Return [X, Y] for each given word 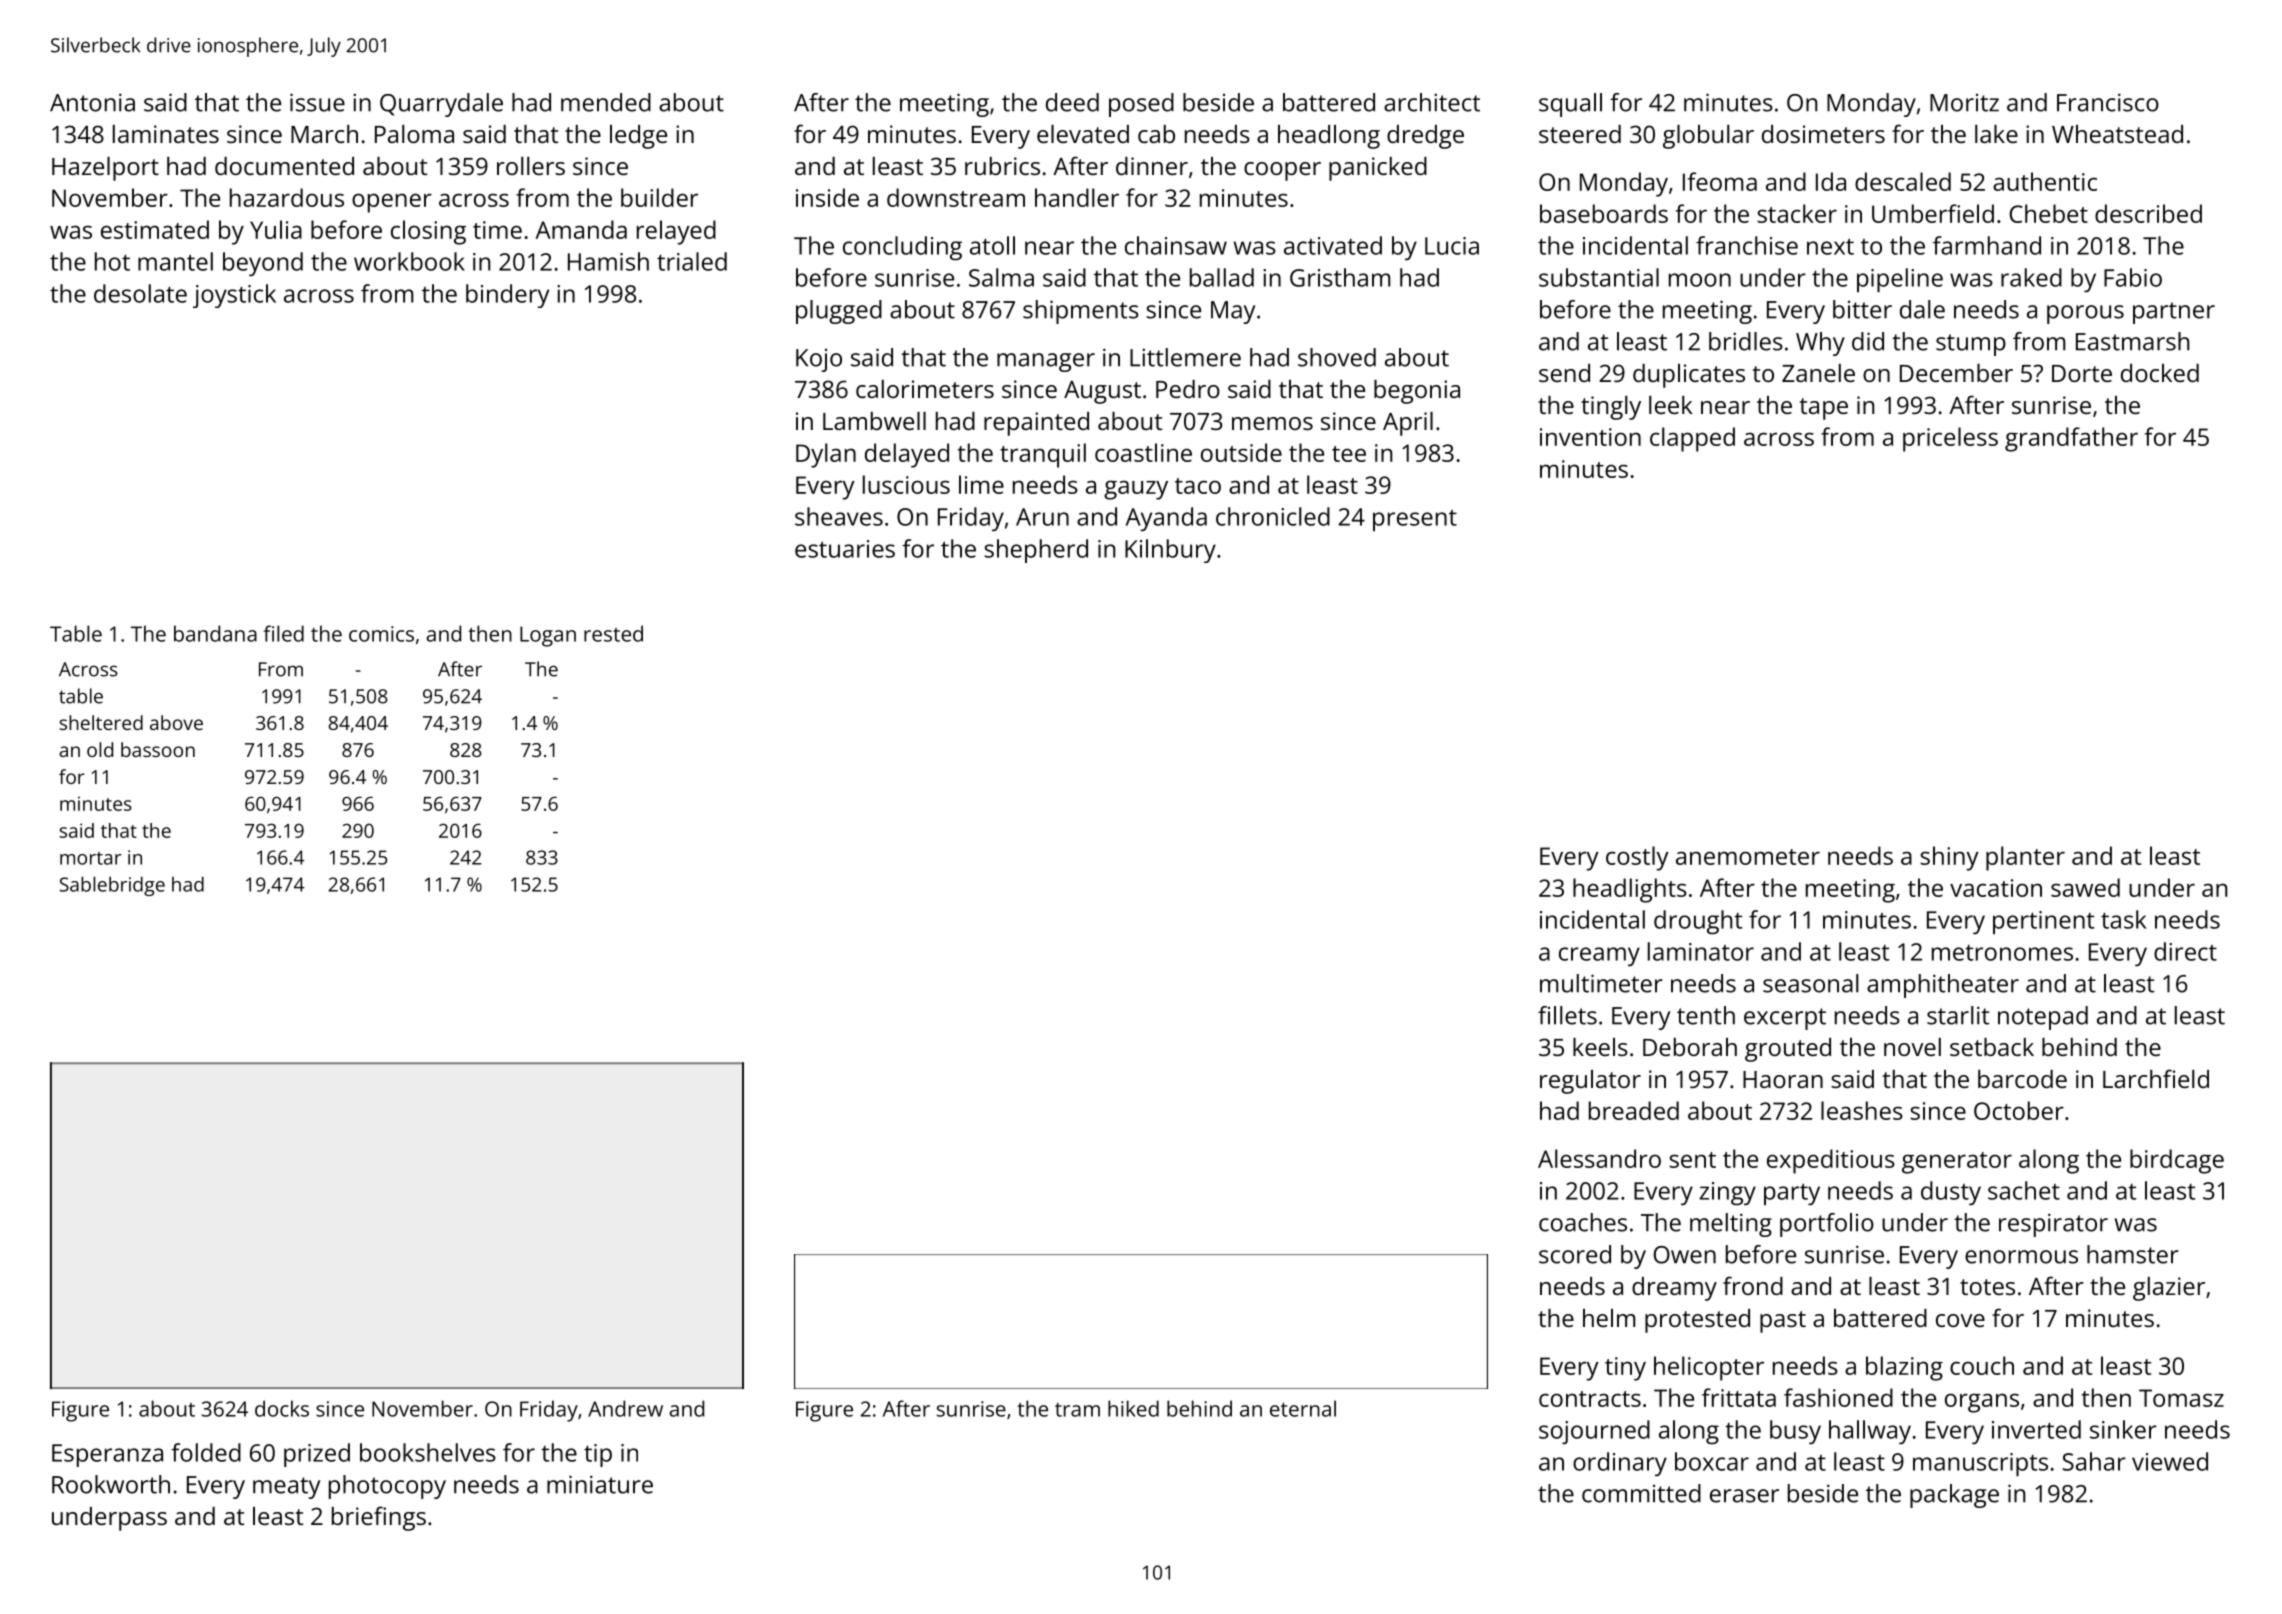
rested [613, 633]
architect [1432, 102]
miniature [600, 1484]
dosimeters [1823, 134]
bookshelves [428, 1452]
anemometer [1748, 857]
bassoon [158, 749]
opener [392, 203]
